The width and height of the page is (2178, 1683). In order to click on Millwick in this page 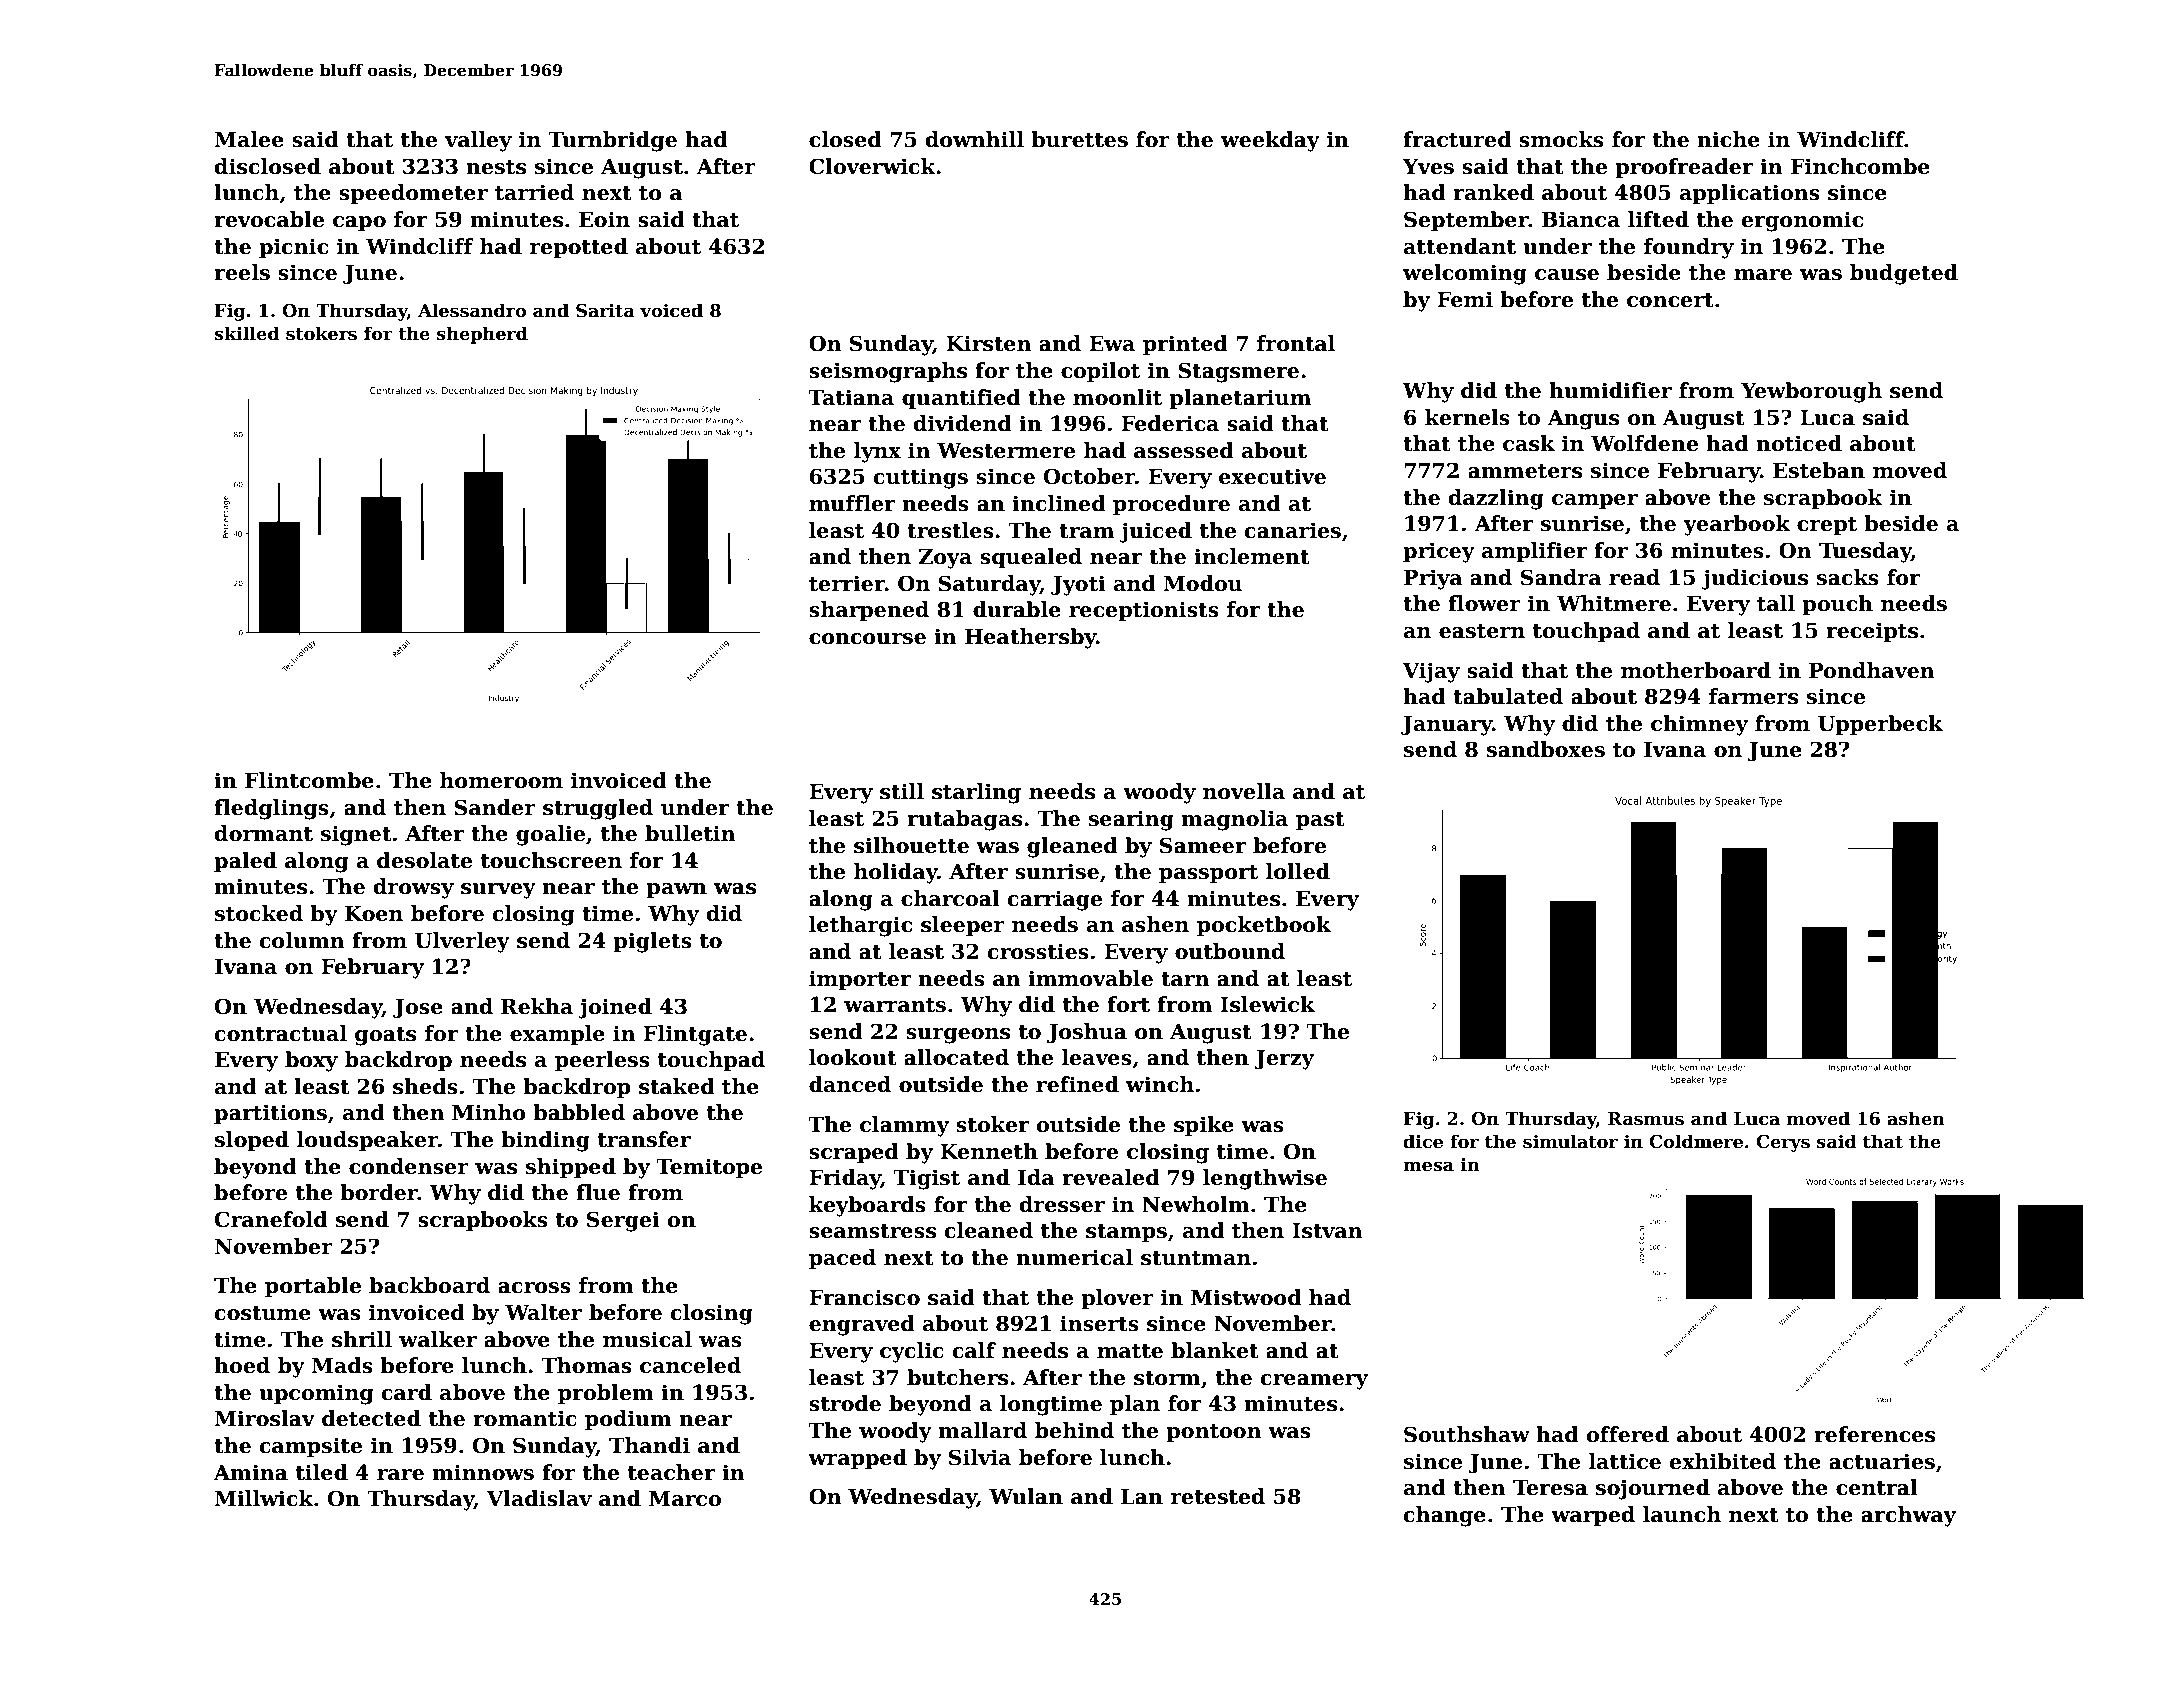, I will do `click(264, 1498)`.
